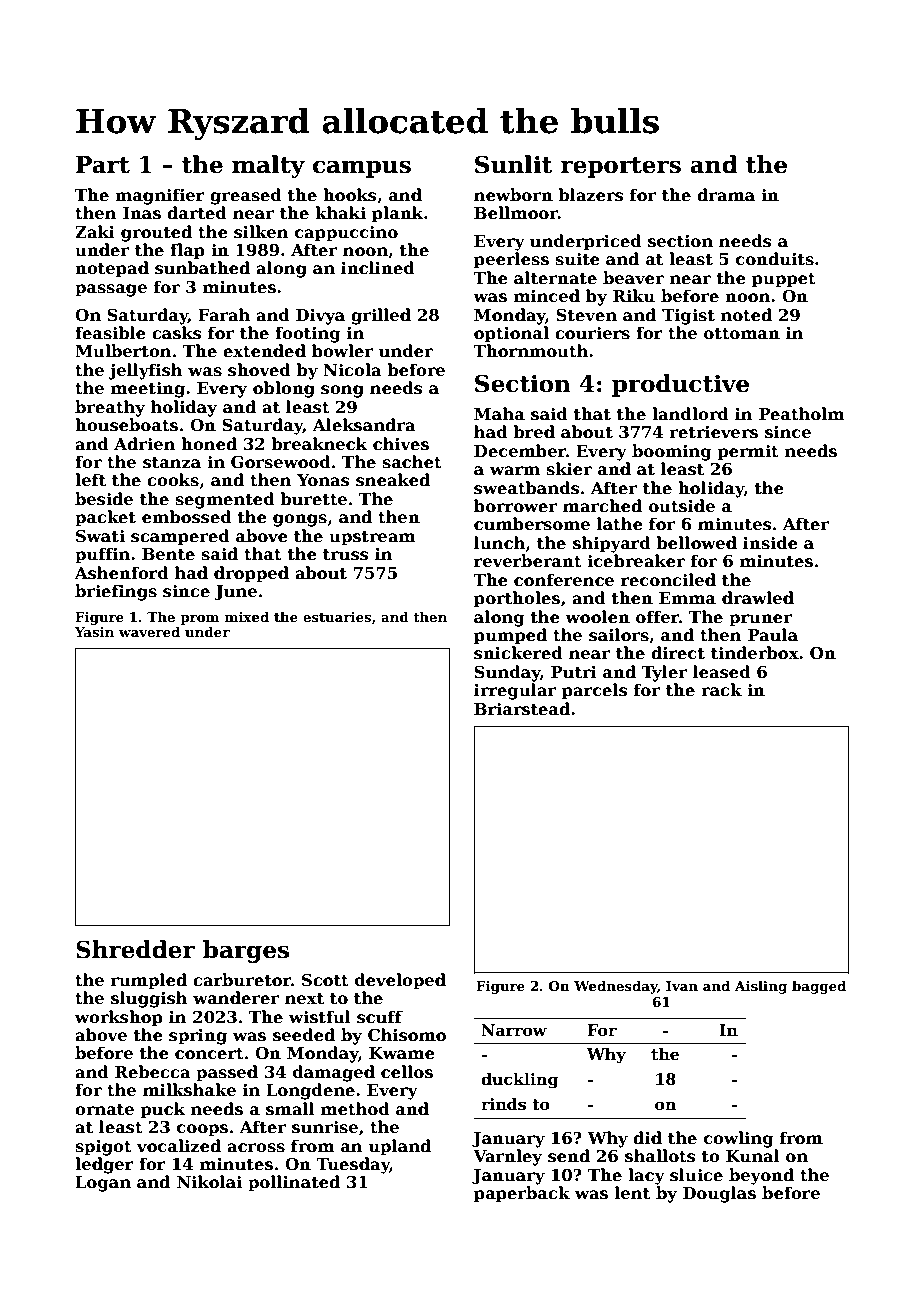 The height and width of the page is (1308, 924). What do you see at coordinates (761, 1176) in the page?
I see `beyond` at bounding box center [761, 1176].
